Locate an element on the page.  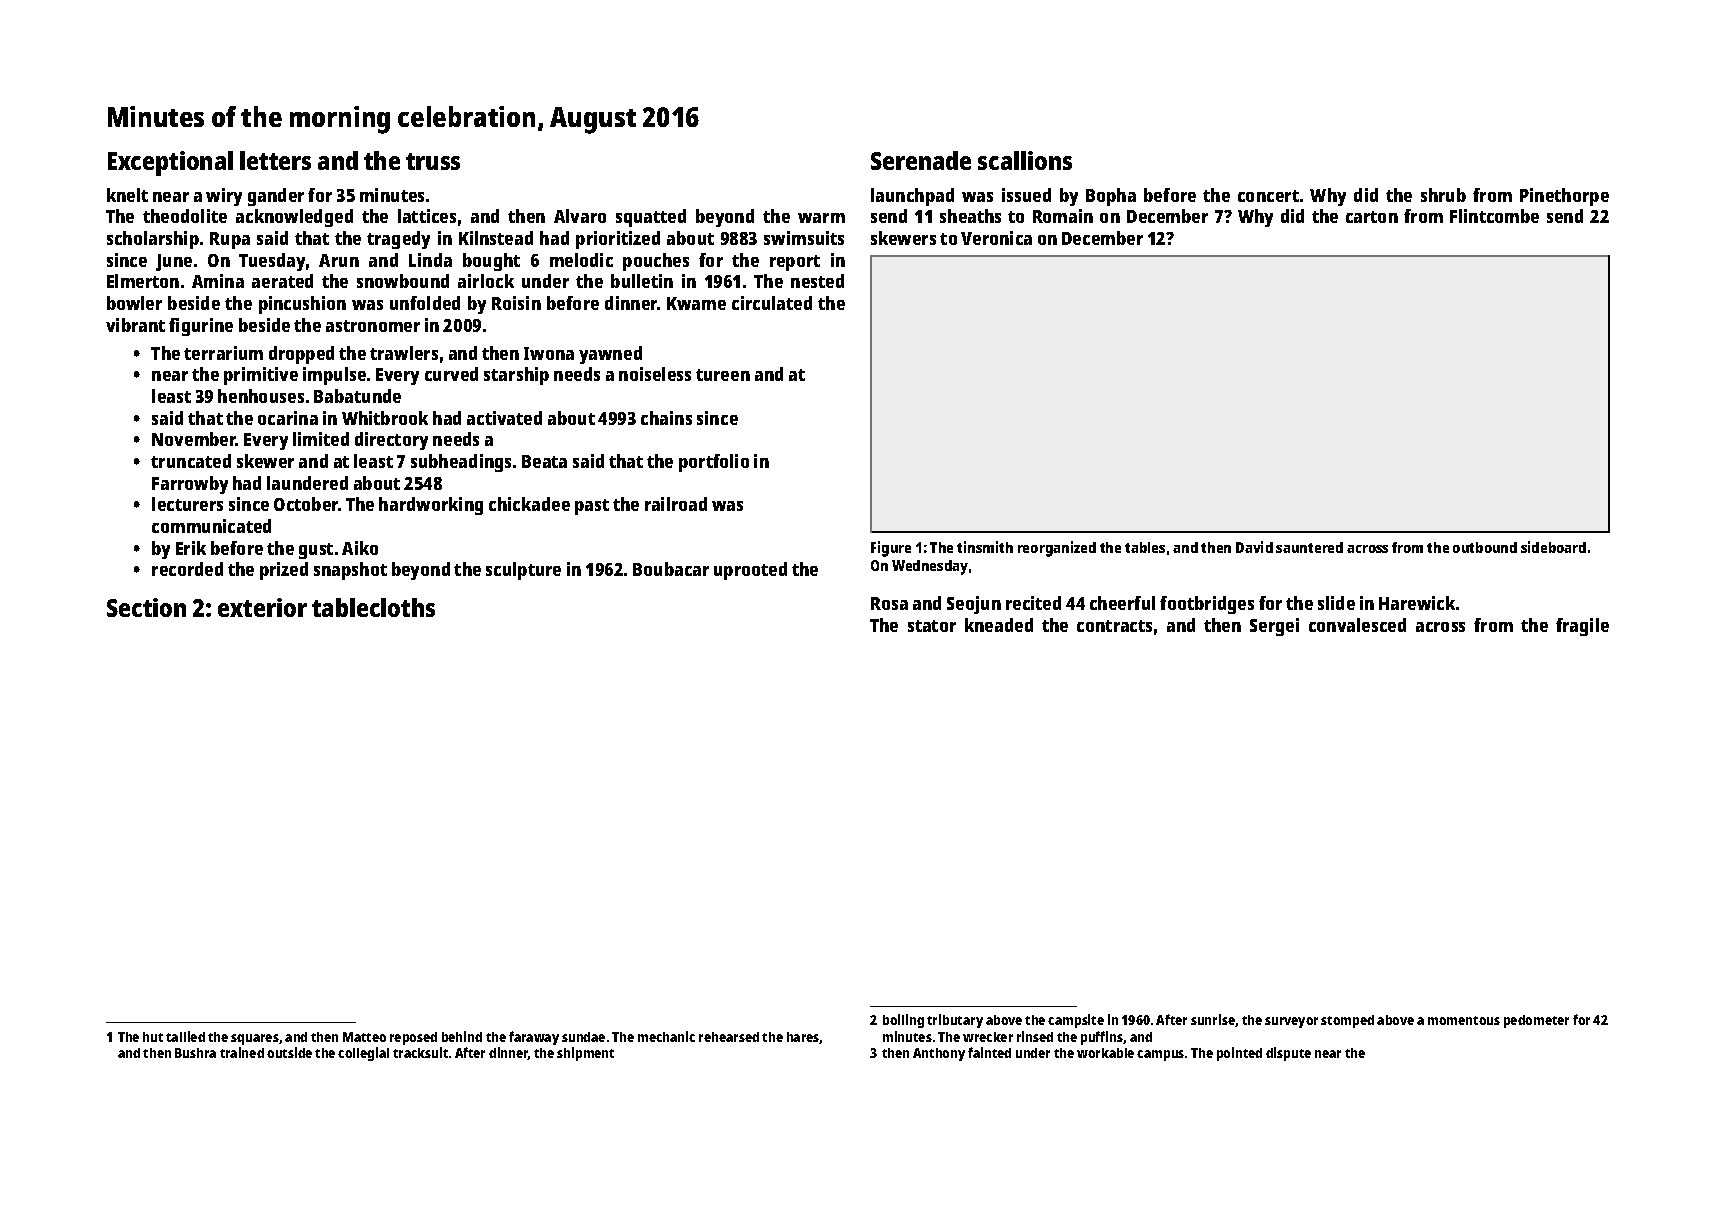
Serenade is located at coordinates (921, 160).
